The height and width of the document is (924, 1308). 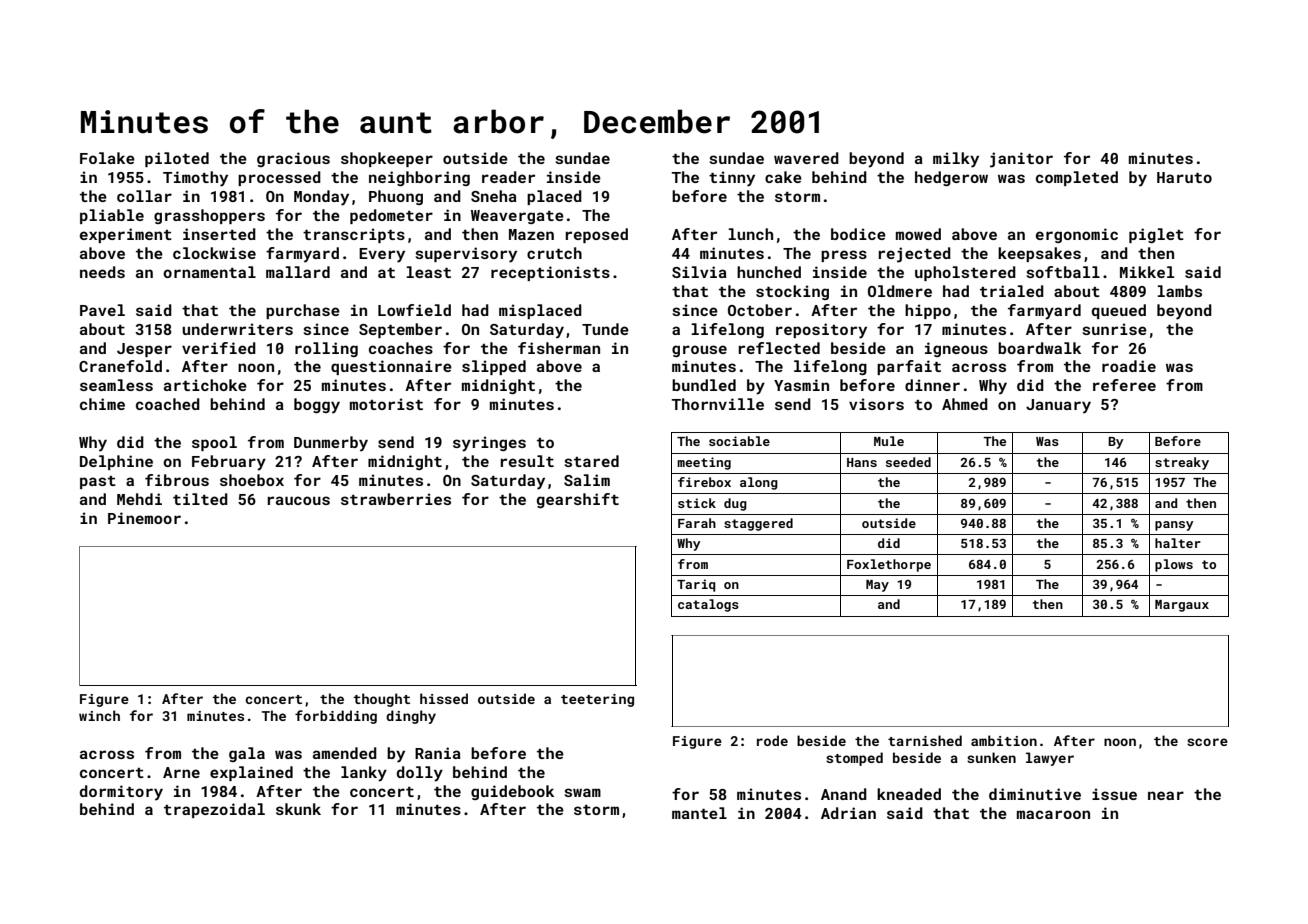 I want to click on janitor, so click(x=1021, y=160).
